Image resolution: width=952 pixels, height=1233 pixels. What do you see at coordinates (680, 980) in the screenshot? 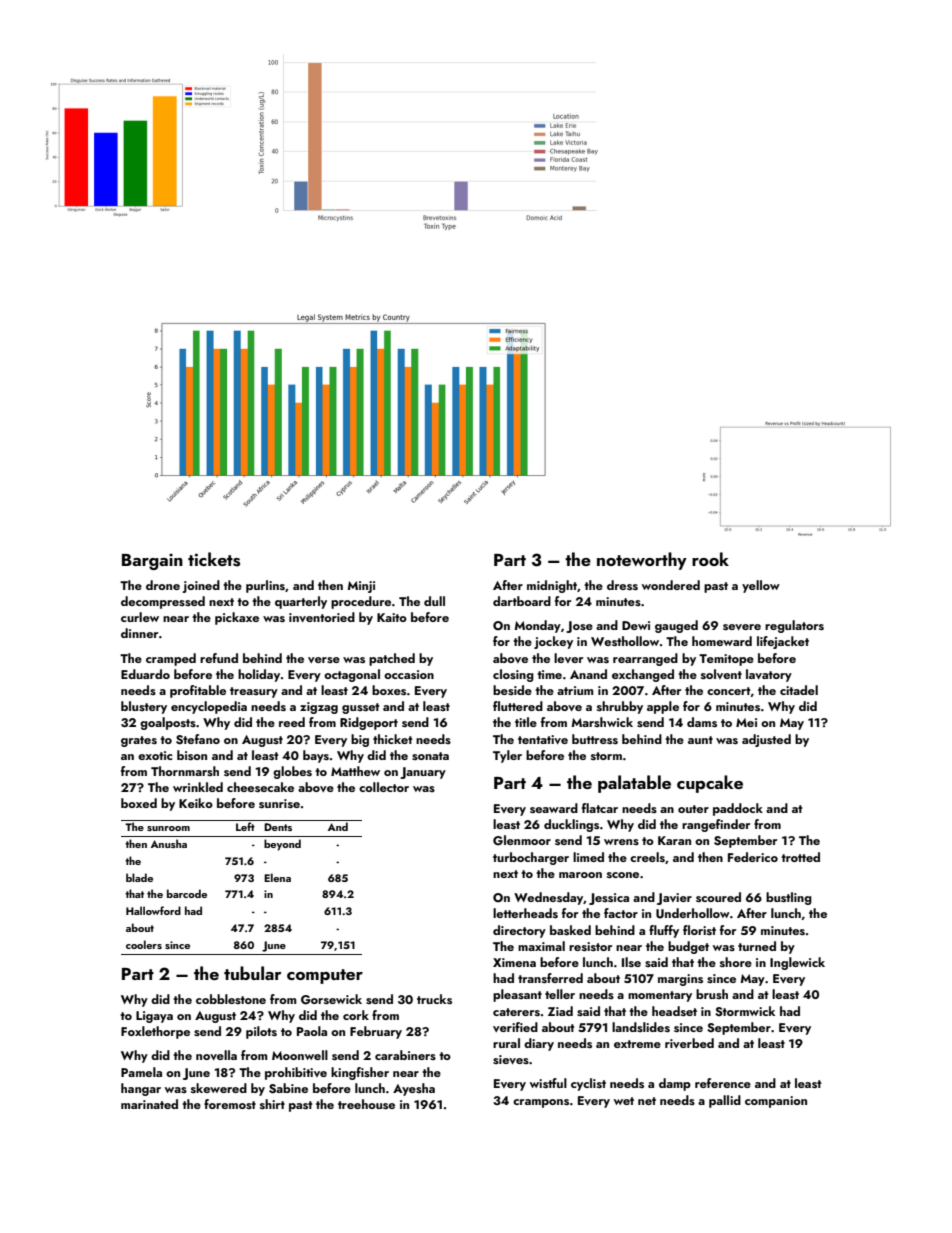
I see `margins` at bounding box center [680, 980].
